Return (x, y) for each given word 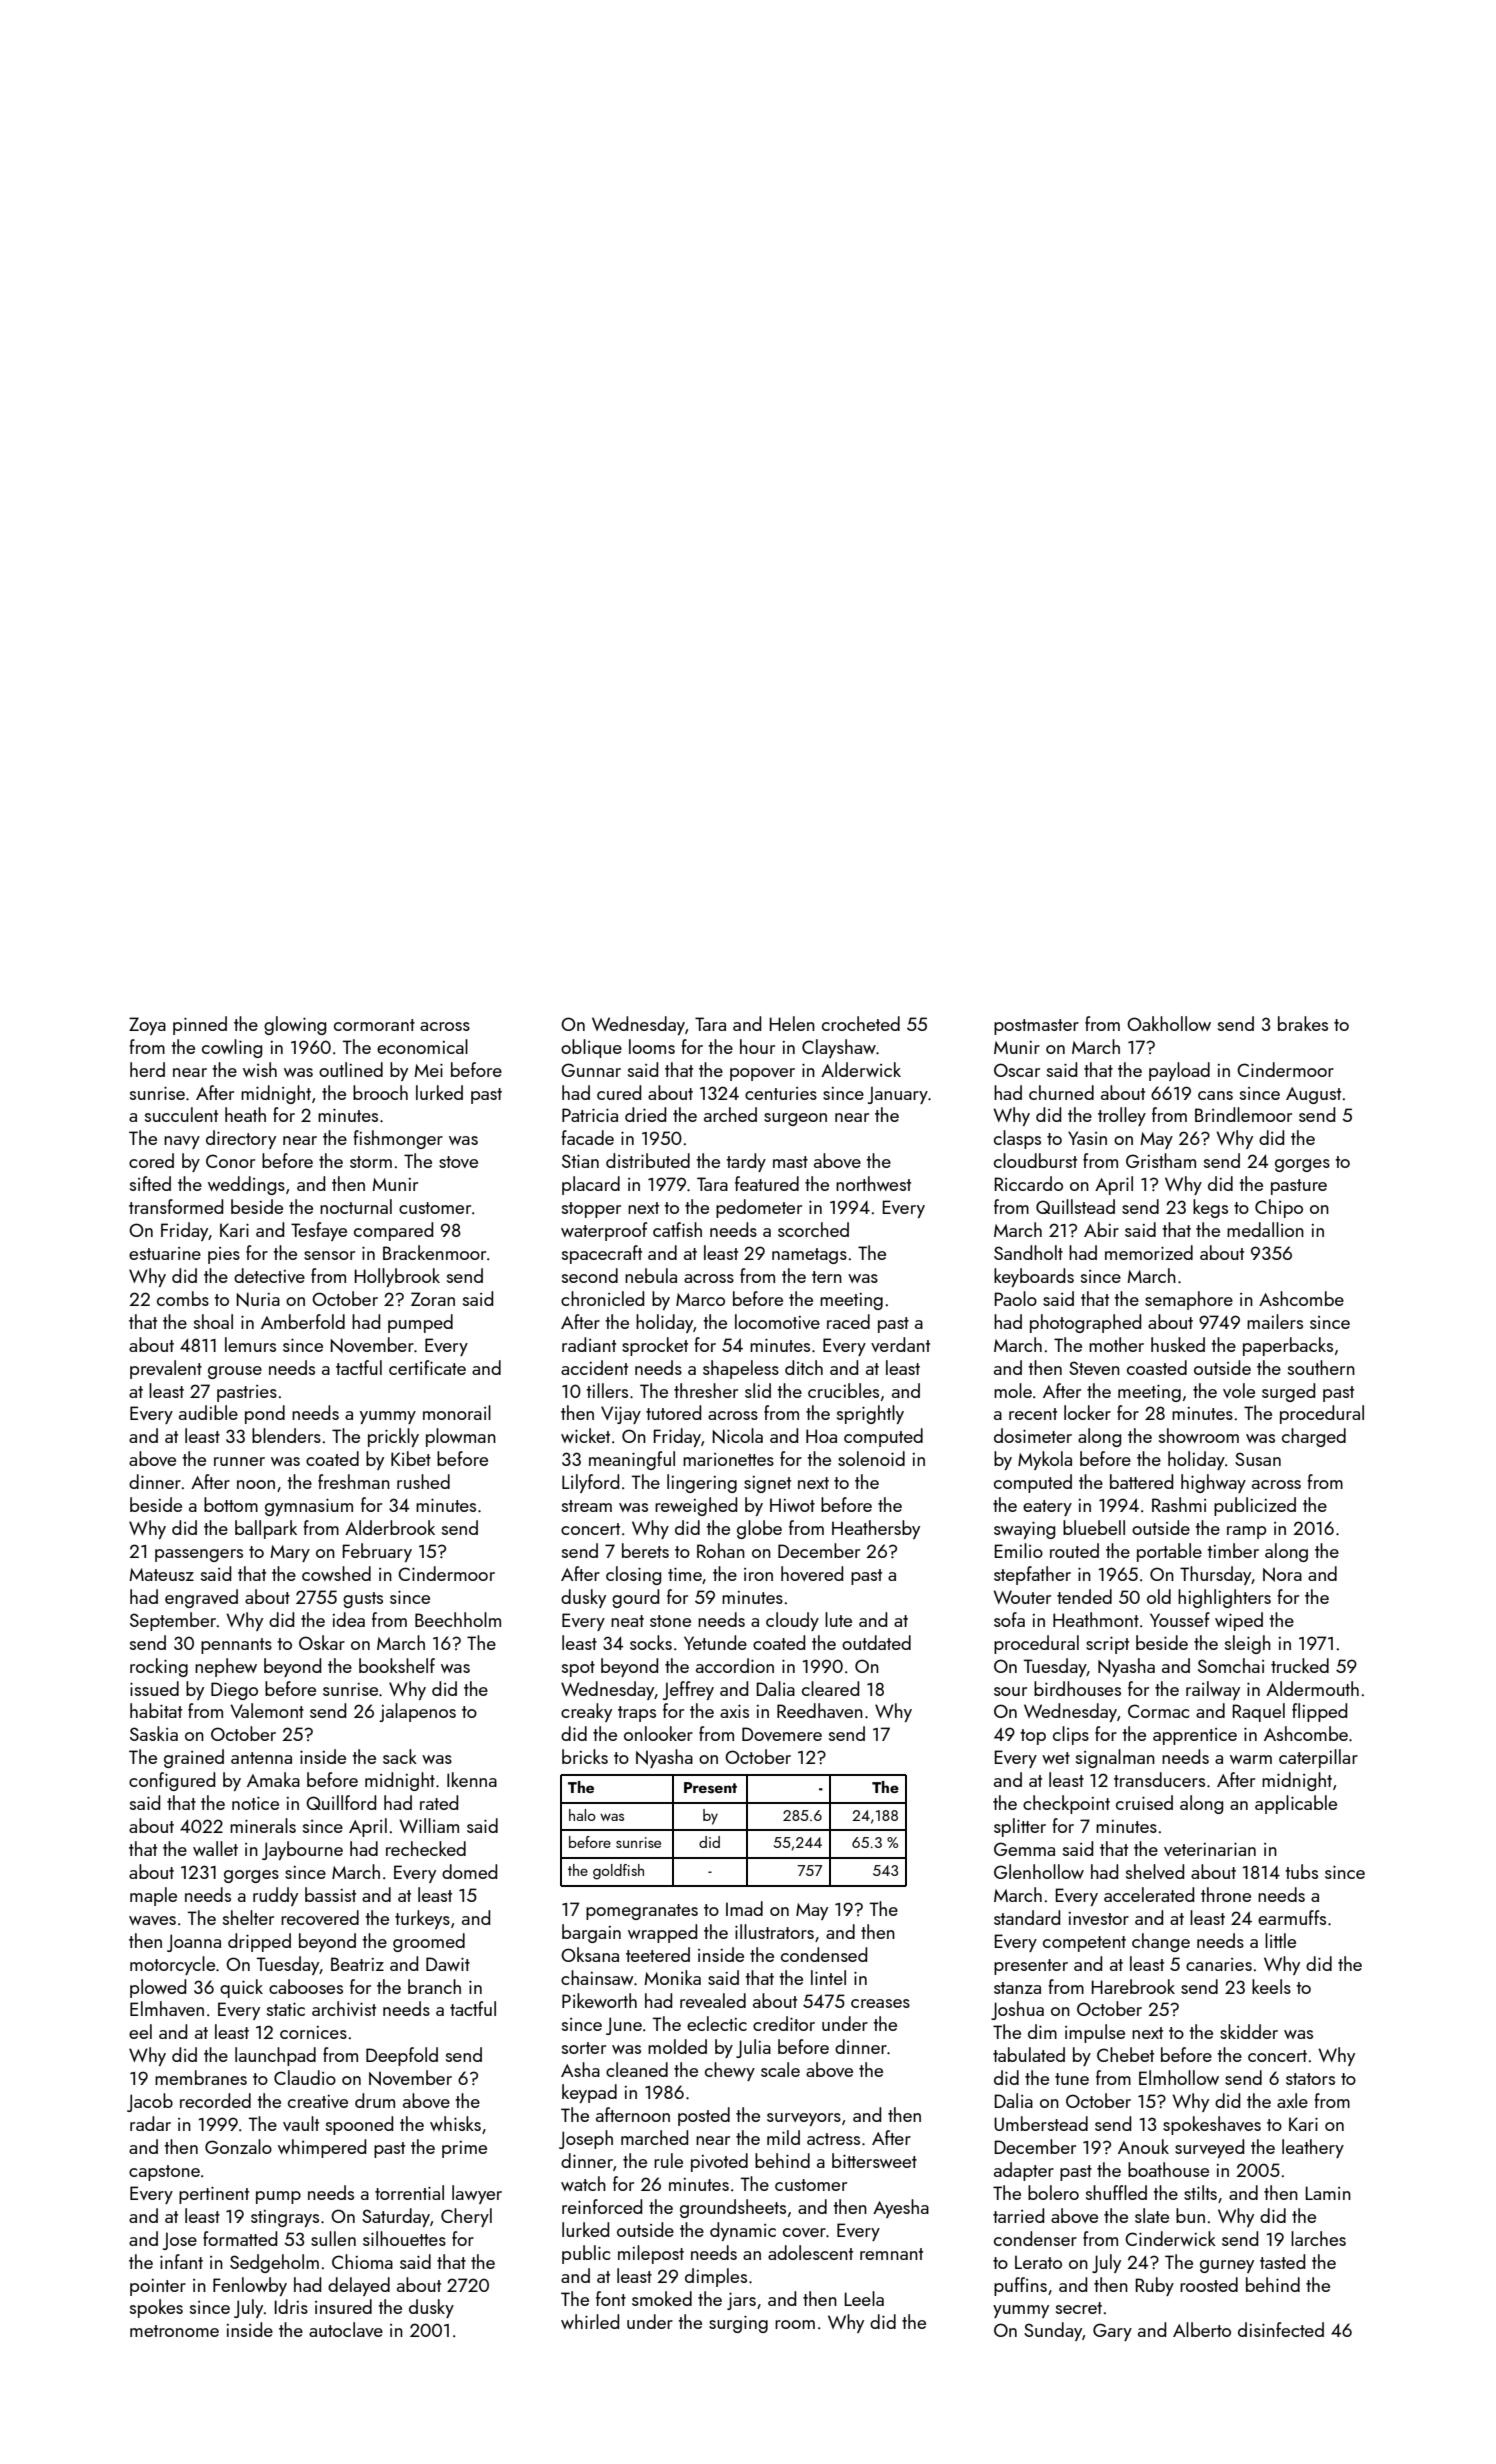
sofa (1009, 1619)
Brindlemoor (1243, 1114)
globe (759, 1529)
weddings (246, 1185)
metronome (174, 2331)
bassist (330, 1894)
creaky (586, 1712)
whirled (590, 2321)
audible (208, 1412)
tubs (1301, 1871)
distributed (648, 1160)
